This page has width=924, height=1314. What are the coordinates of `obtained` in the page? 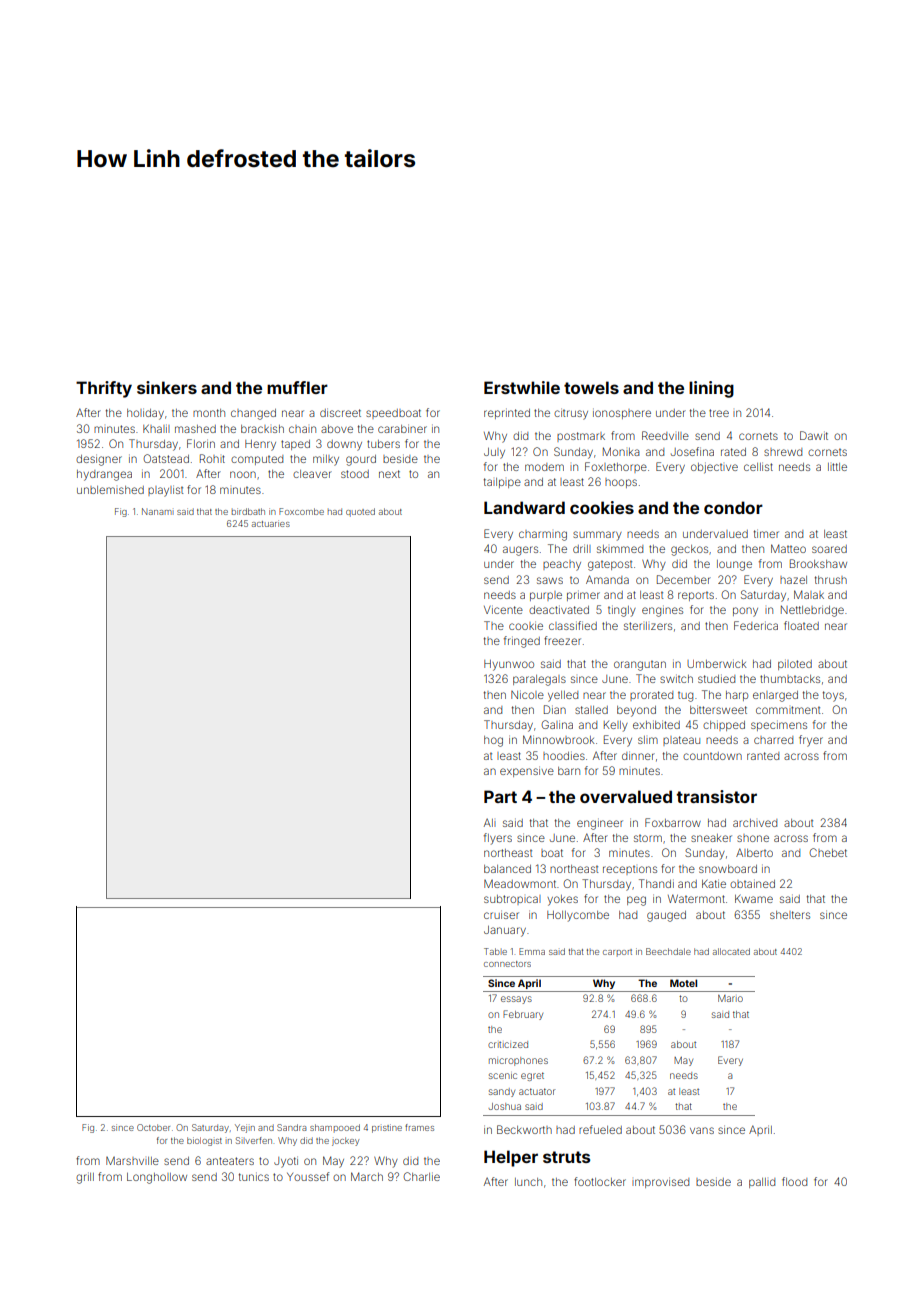 It's located at (752, 884).
